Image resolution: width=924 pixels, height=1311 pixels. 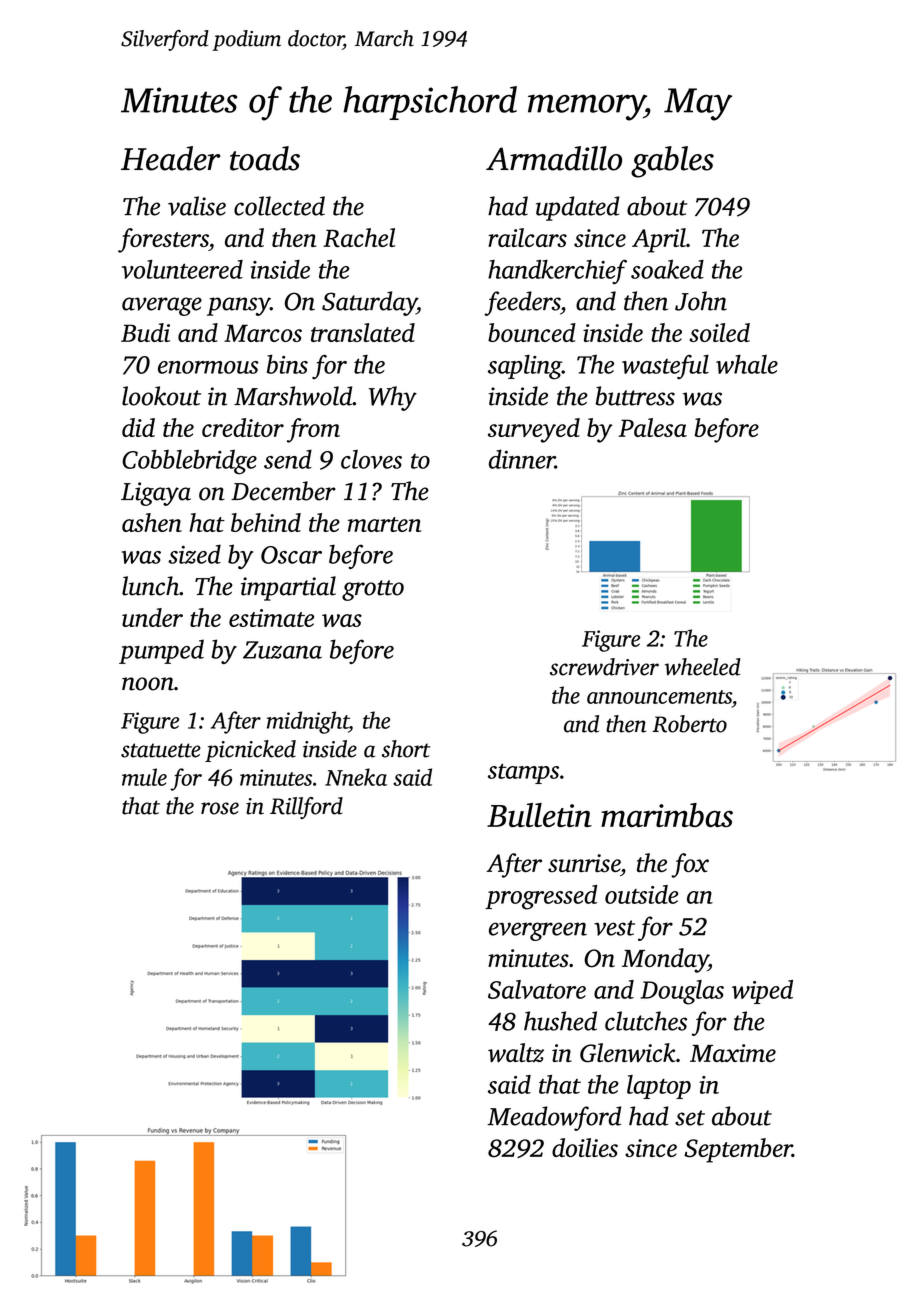 What do you see at coordinates (279, 206) in the page?
I see `collected` at bounding box center [279, 206].
